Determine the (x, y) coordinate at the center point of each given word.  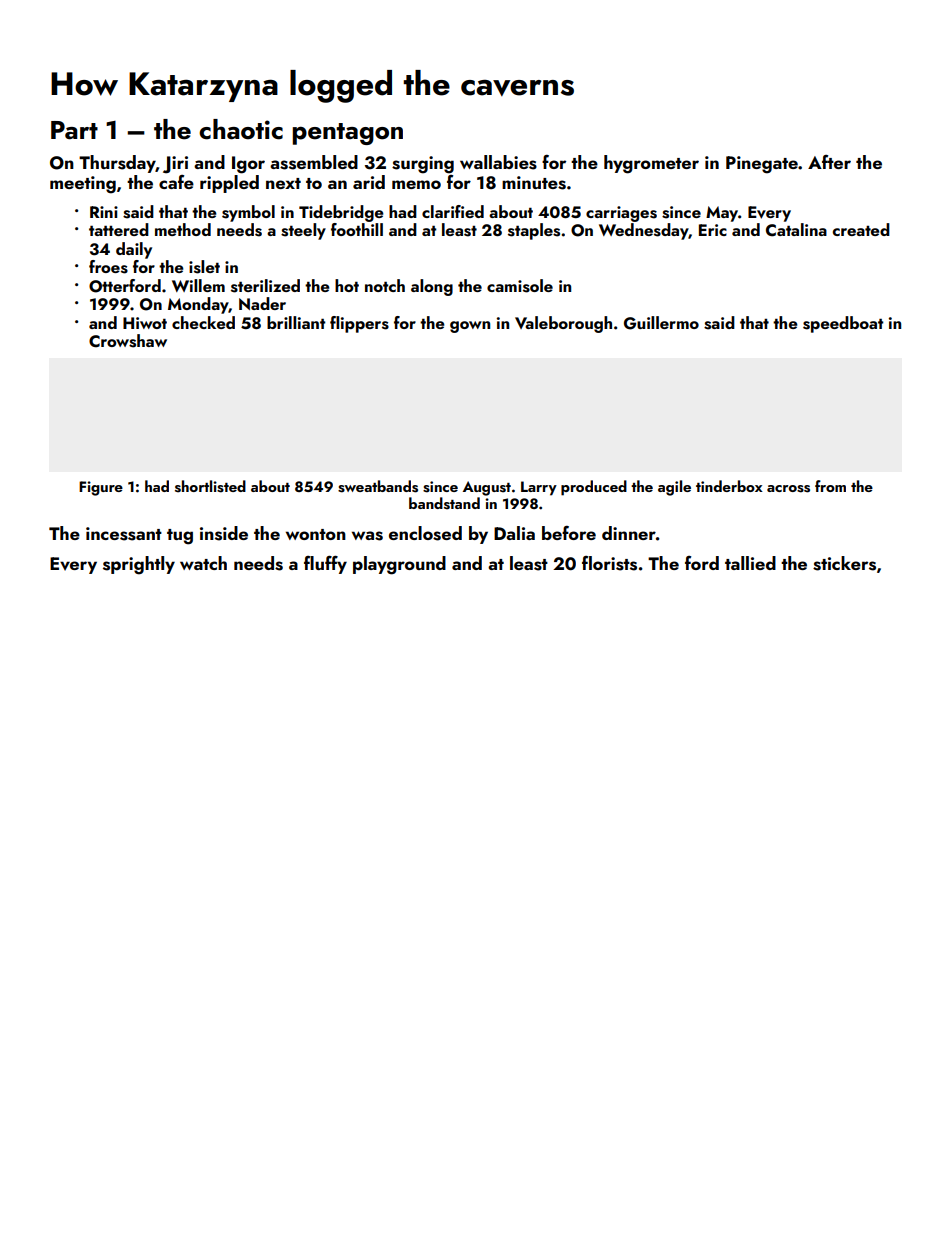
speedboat (843, 324)
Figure (101, 488)
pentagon (347, 134)
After (829, 162)
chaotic (241, 129)
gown (470, 327)
